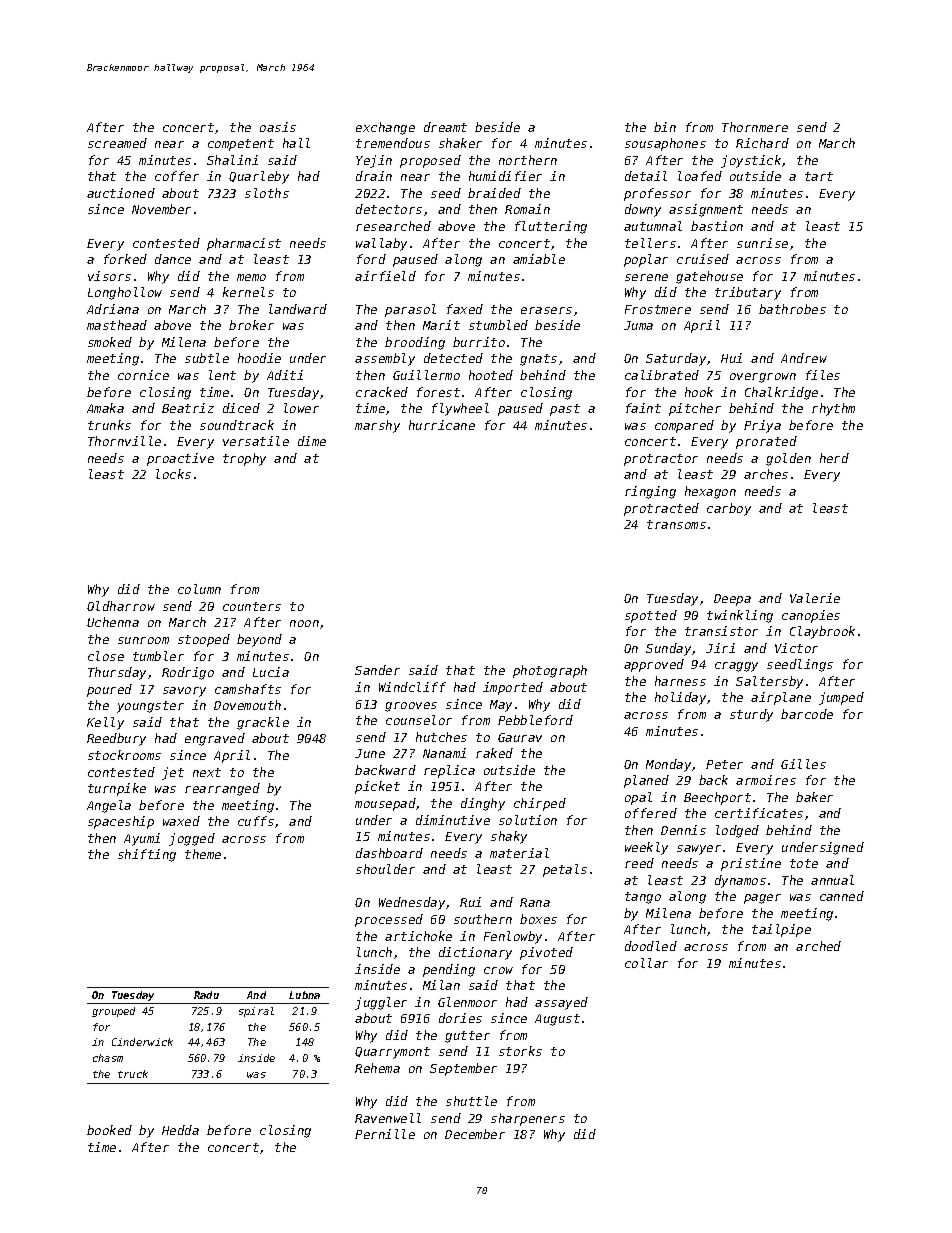  I want to click on truck, so click(133, 1074).
